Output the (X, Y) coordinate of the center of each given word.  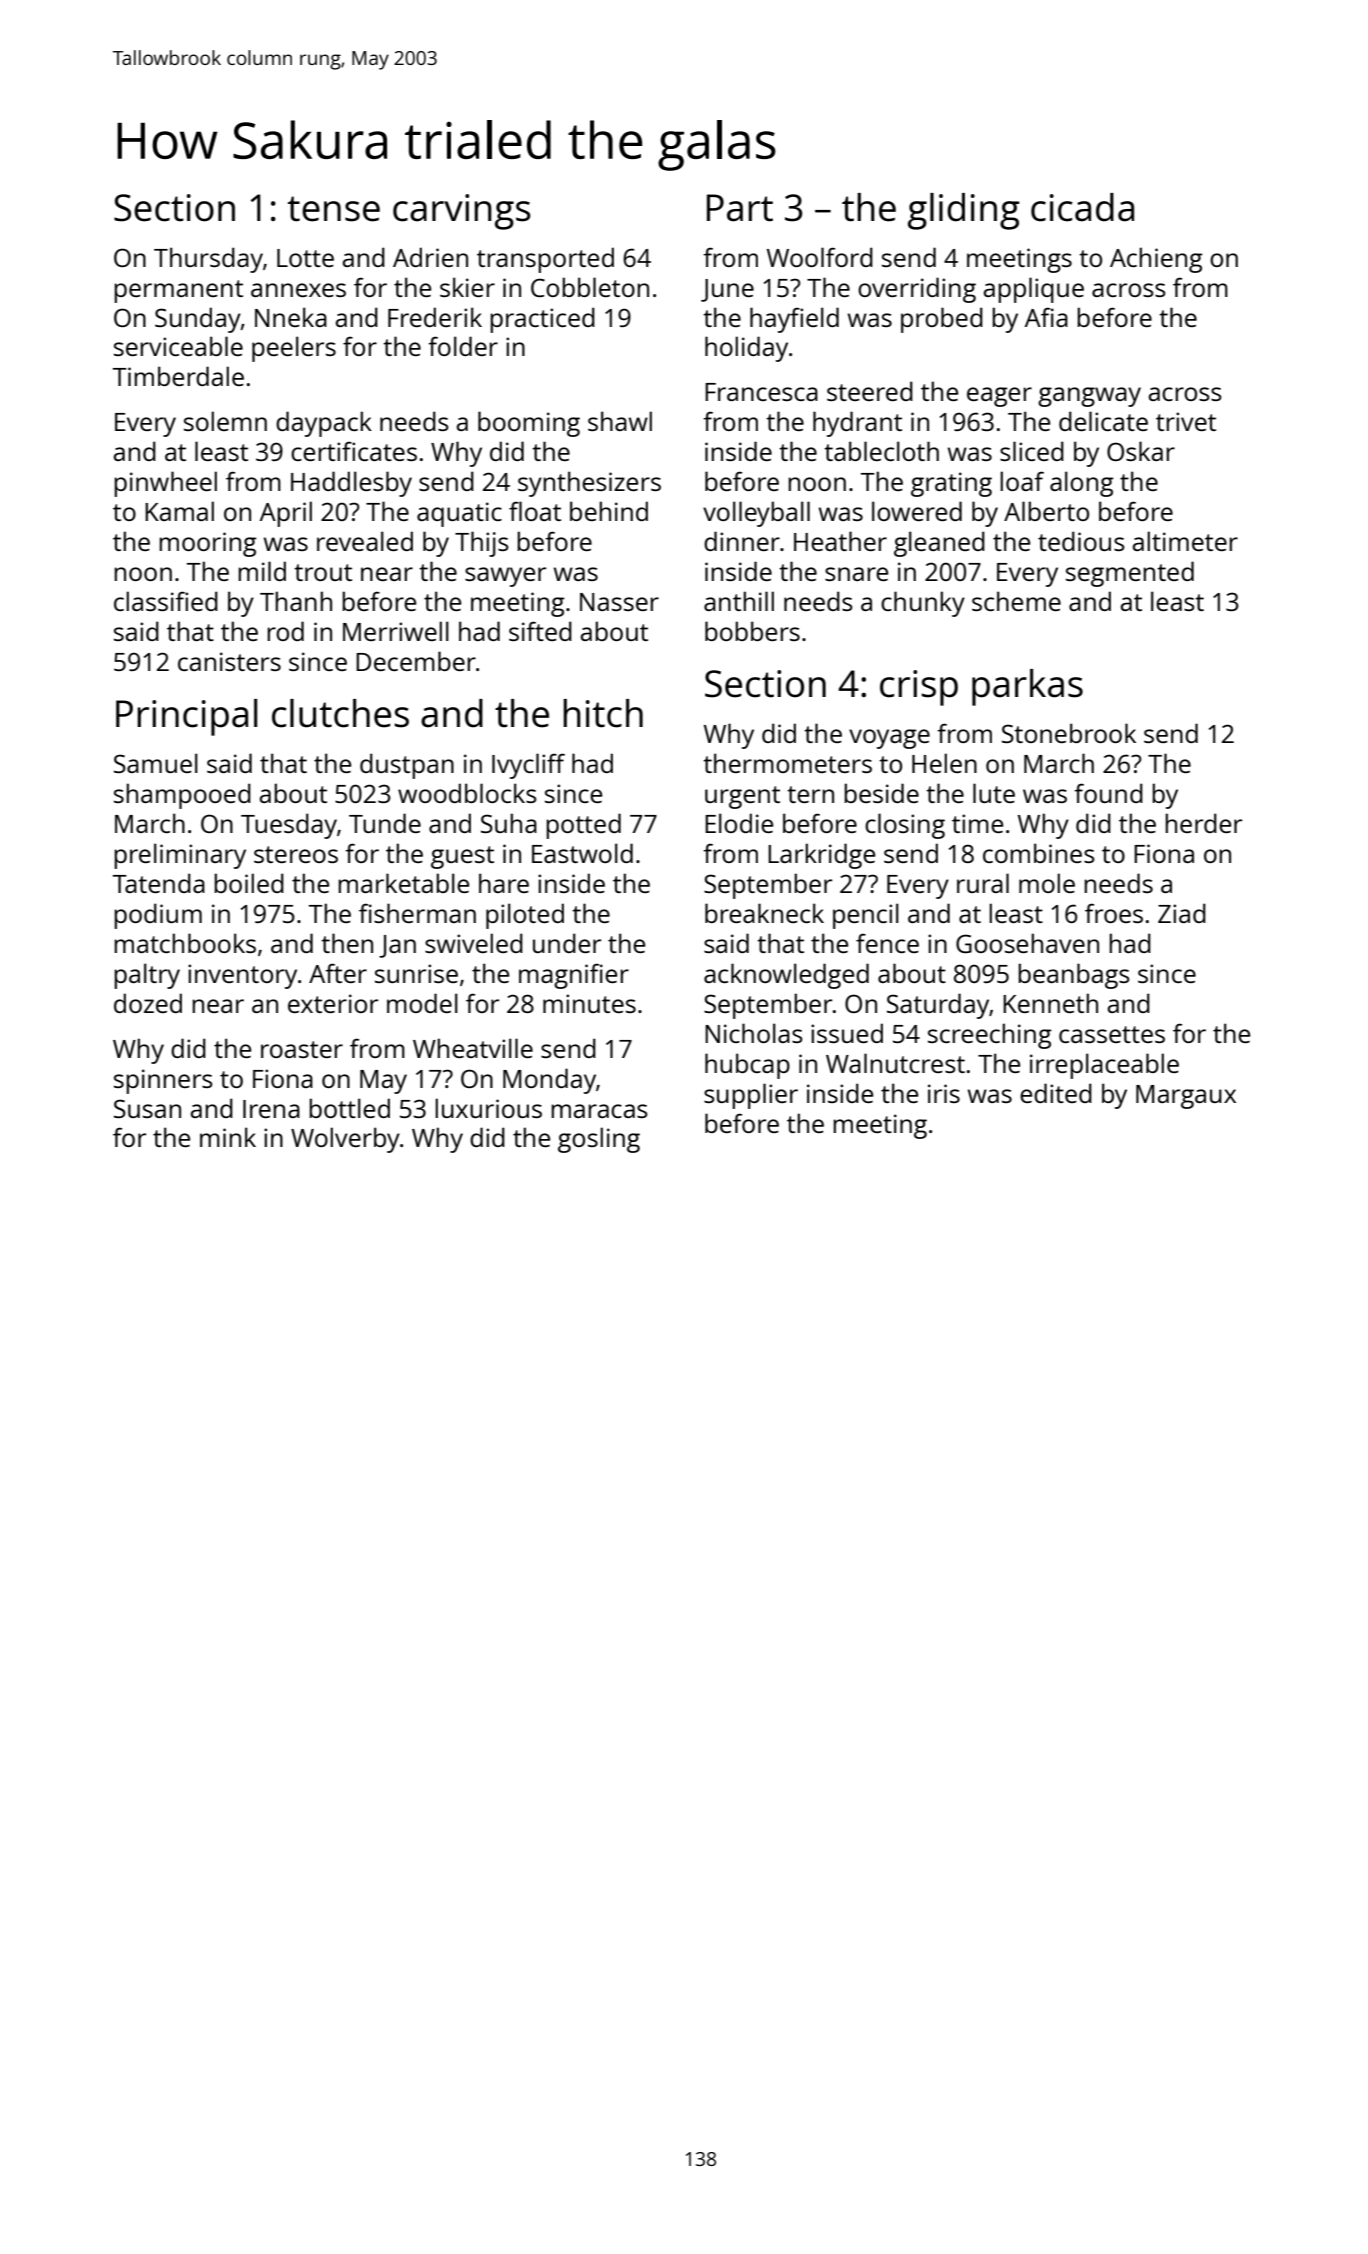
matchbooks (185, 943)
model (422, 1003)
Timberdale (178, 376)
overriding (917, 290)
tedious (1081, 541)
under (567, 943)
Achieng (1156, 260)
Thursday (208, 260)
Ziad (1182, 913)
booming (529, 424)
